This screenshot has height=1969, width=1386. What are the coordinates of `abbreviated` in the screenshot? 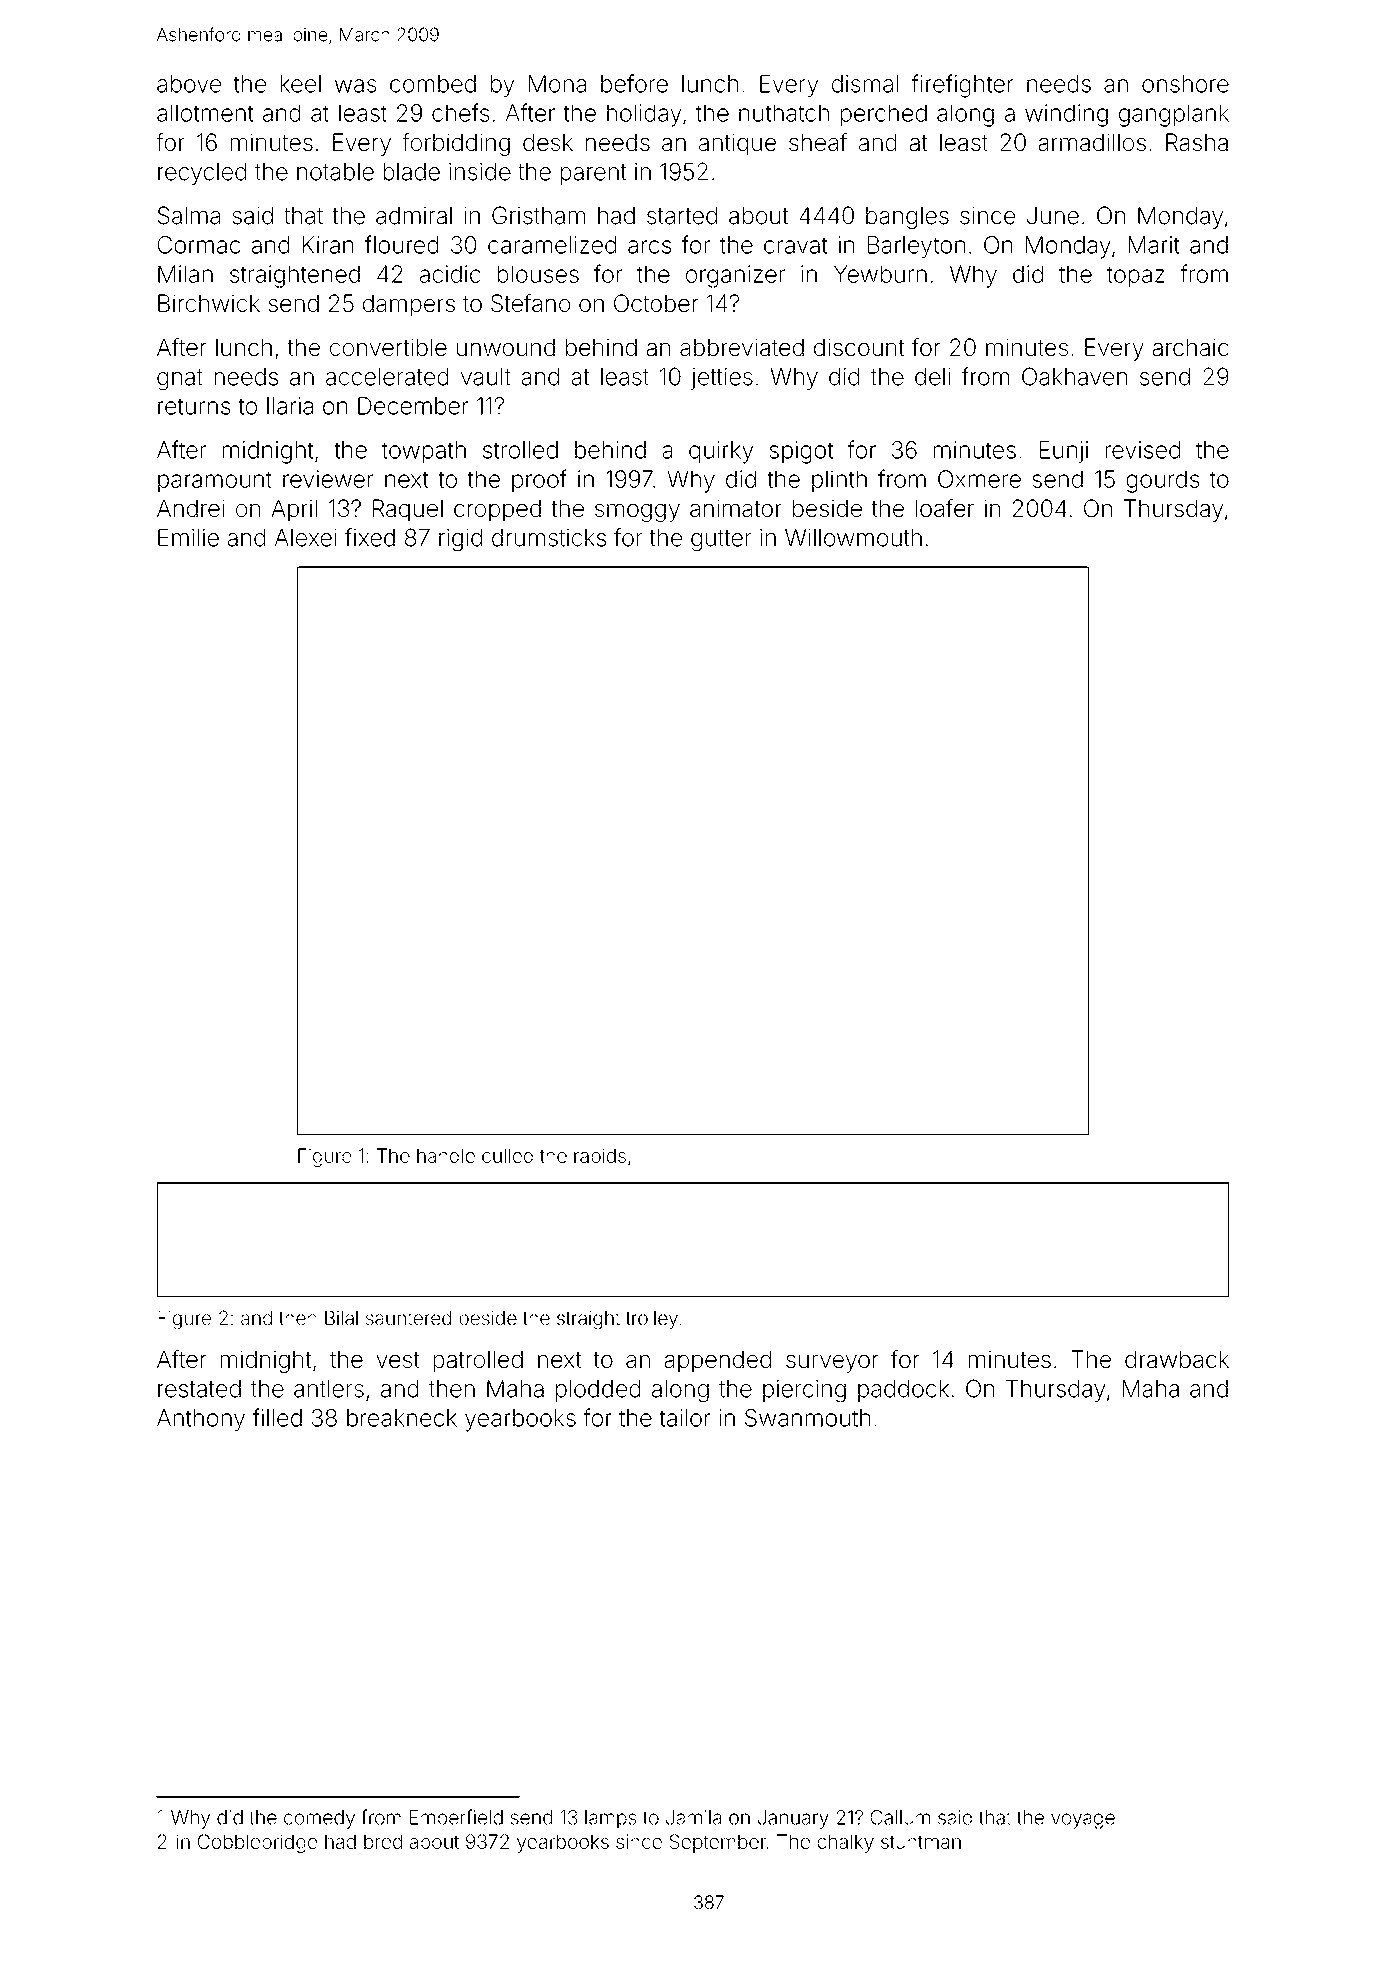 It's located at (742, 347).
